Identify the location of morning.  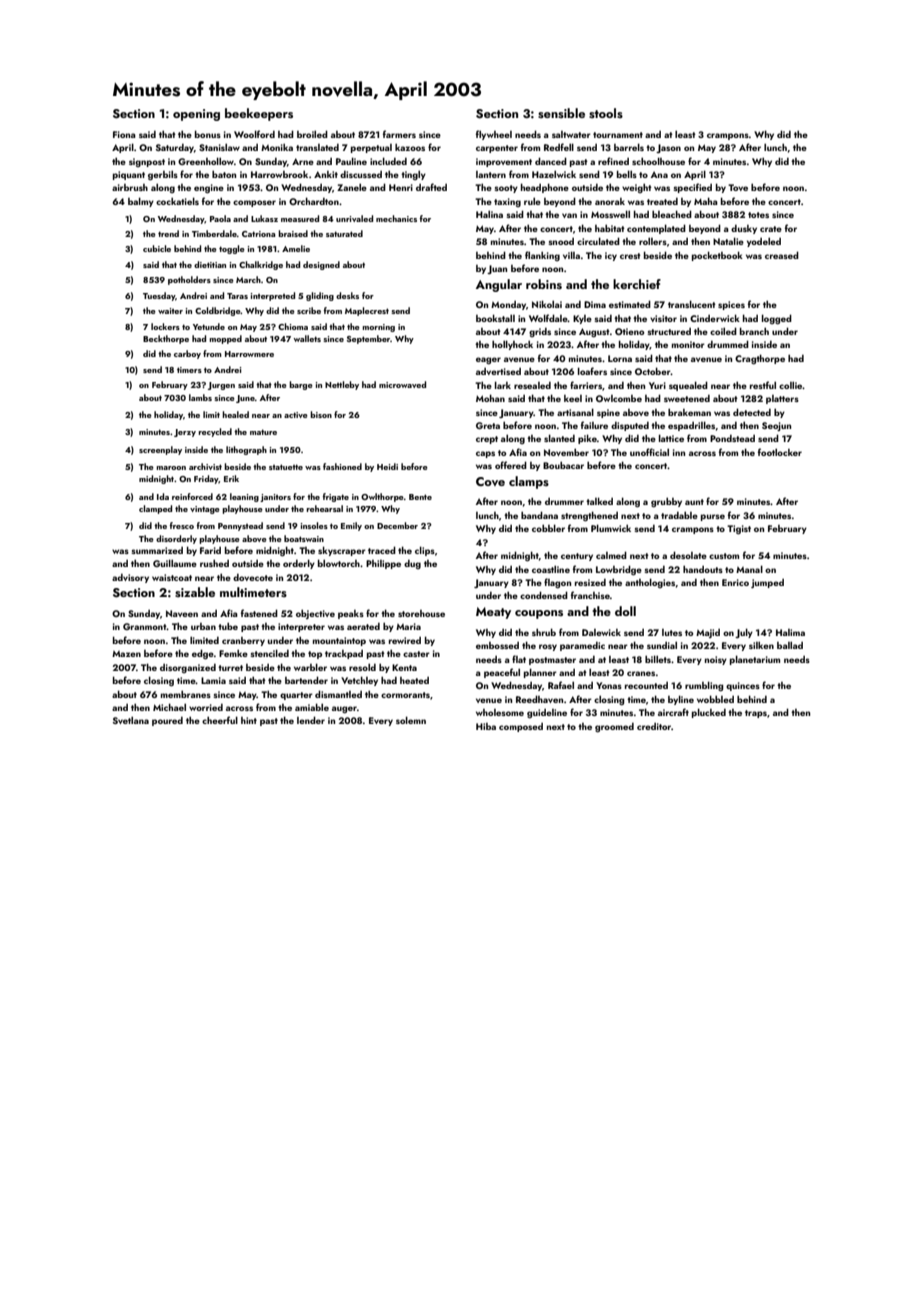
(378, 328).
